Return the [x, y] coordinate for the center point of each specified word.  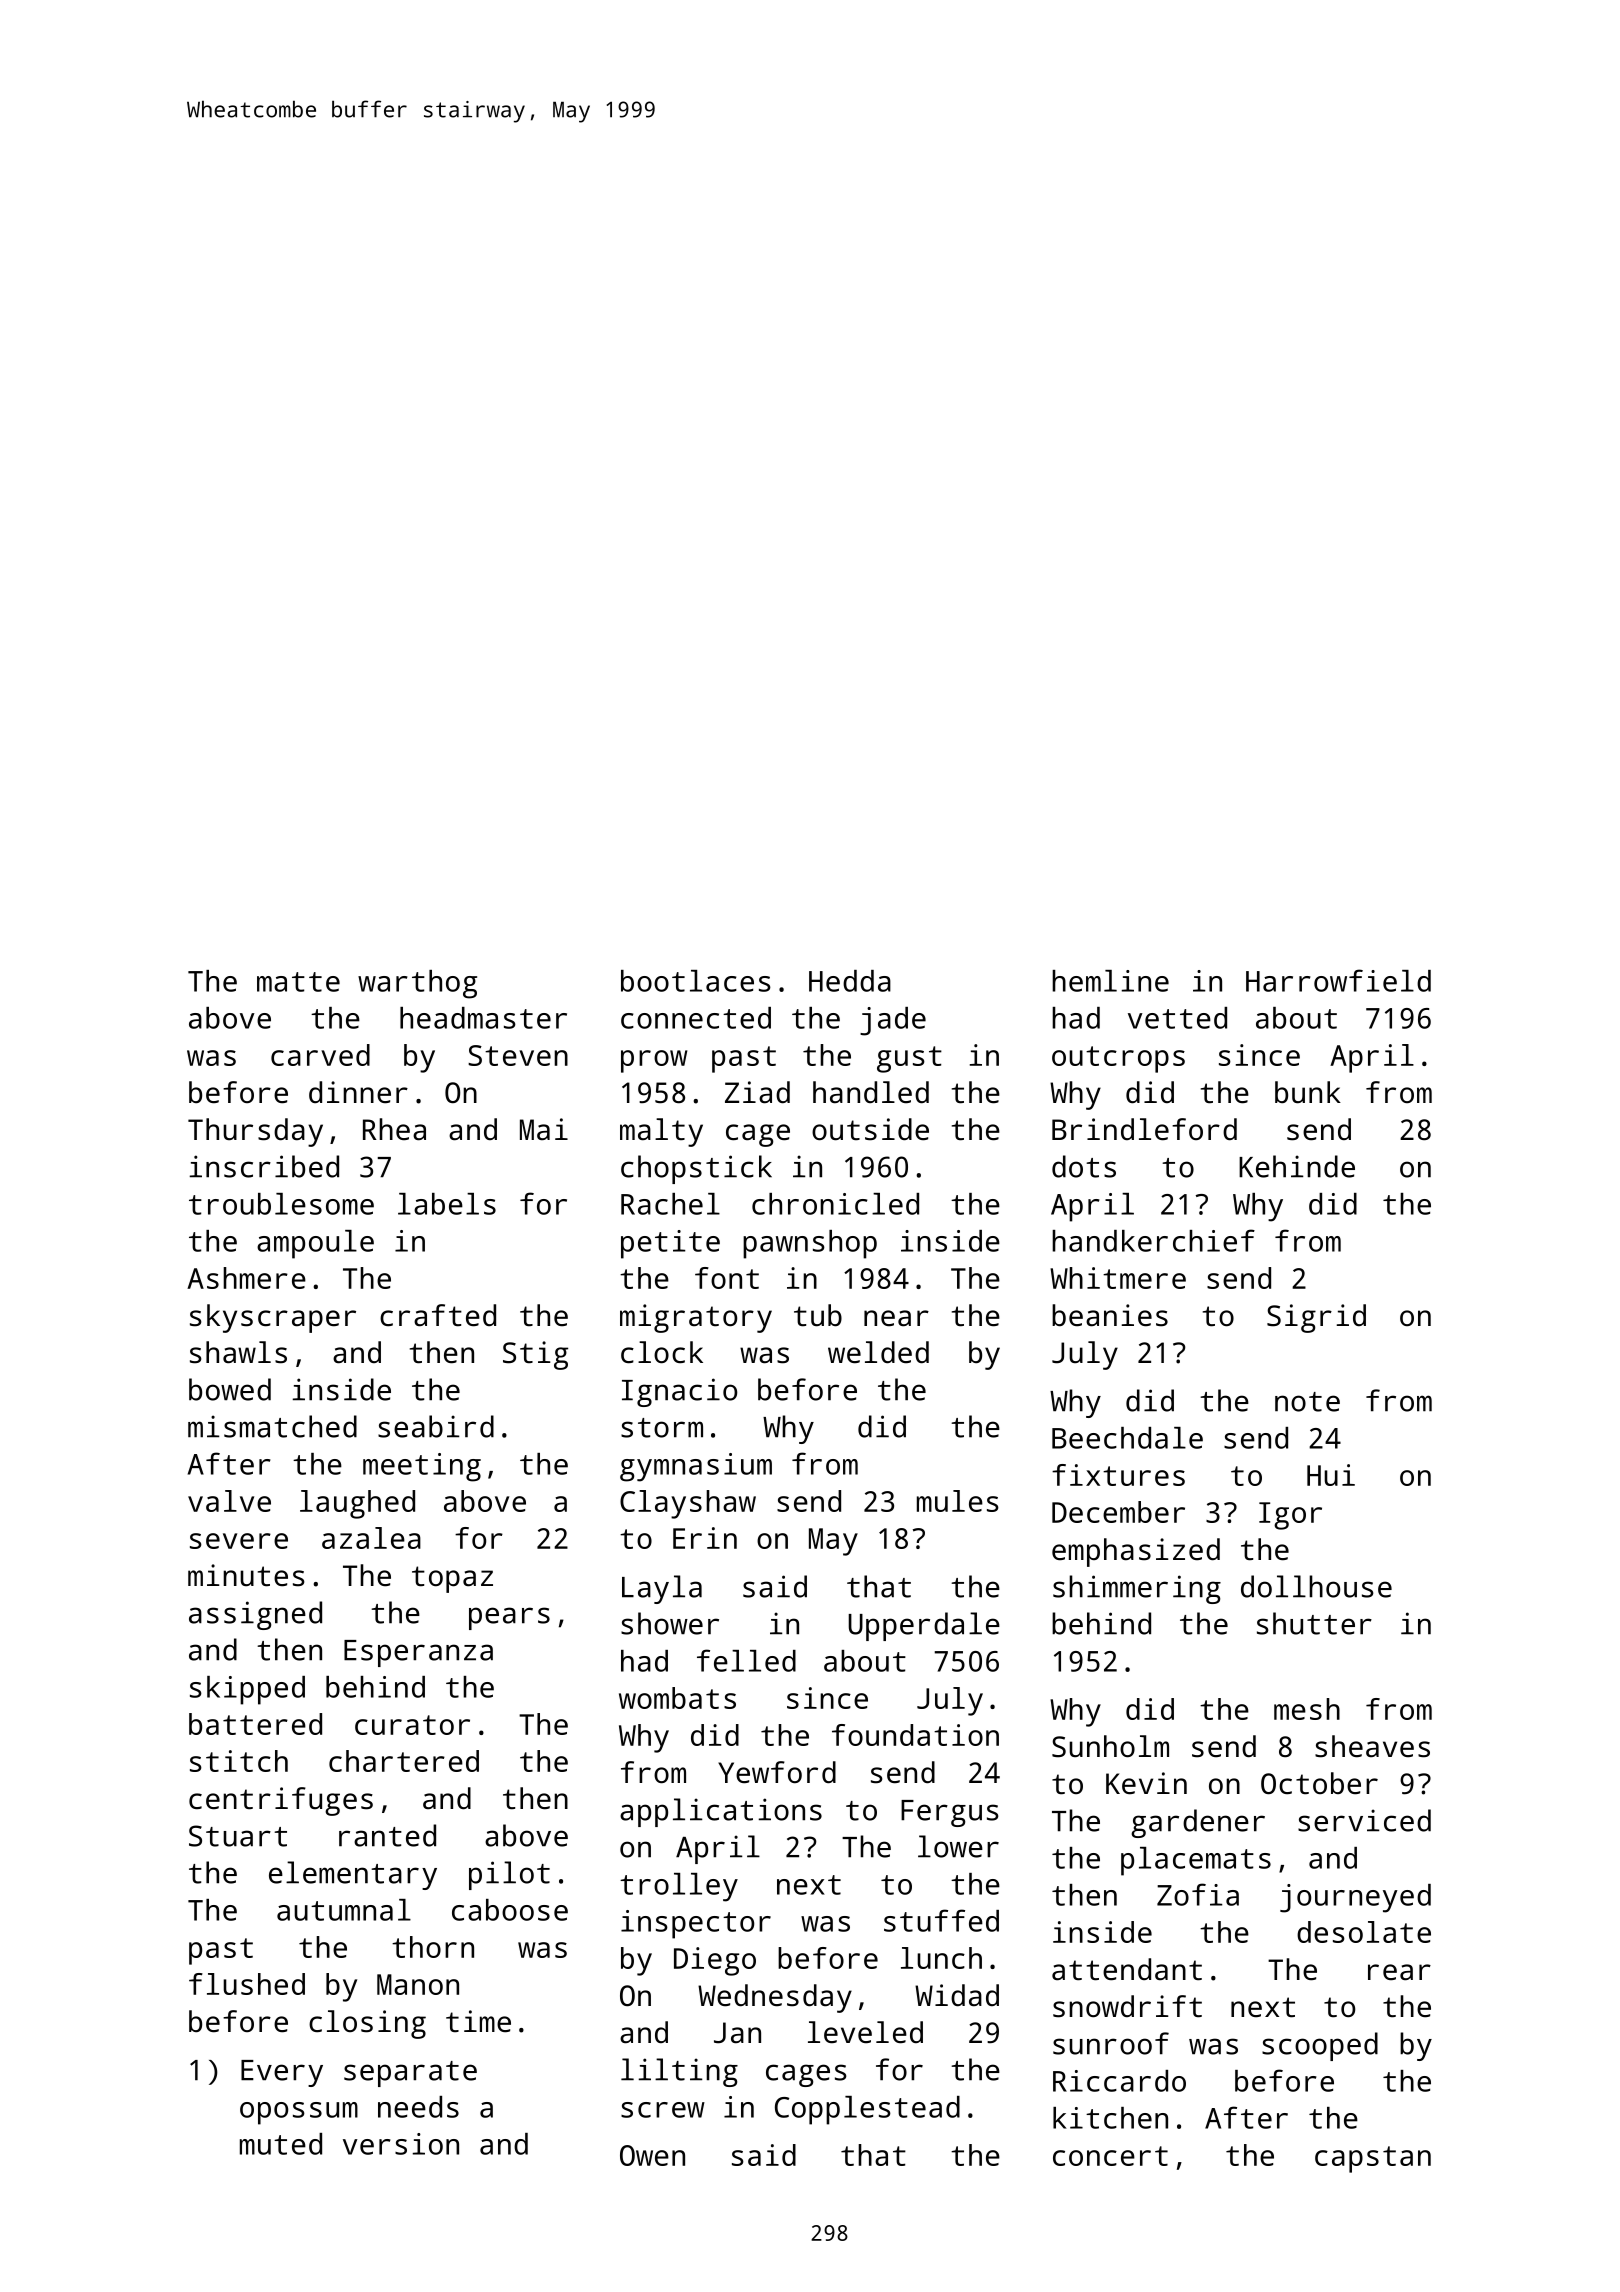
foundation [915, 1735]
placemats [1196, 1861]
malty [661, 1132]
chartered [404, 1761]
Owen [652, 2155]
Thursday [255, 1132]
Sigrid [1316, 1318]
